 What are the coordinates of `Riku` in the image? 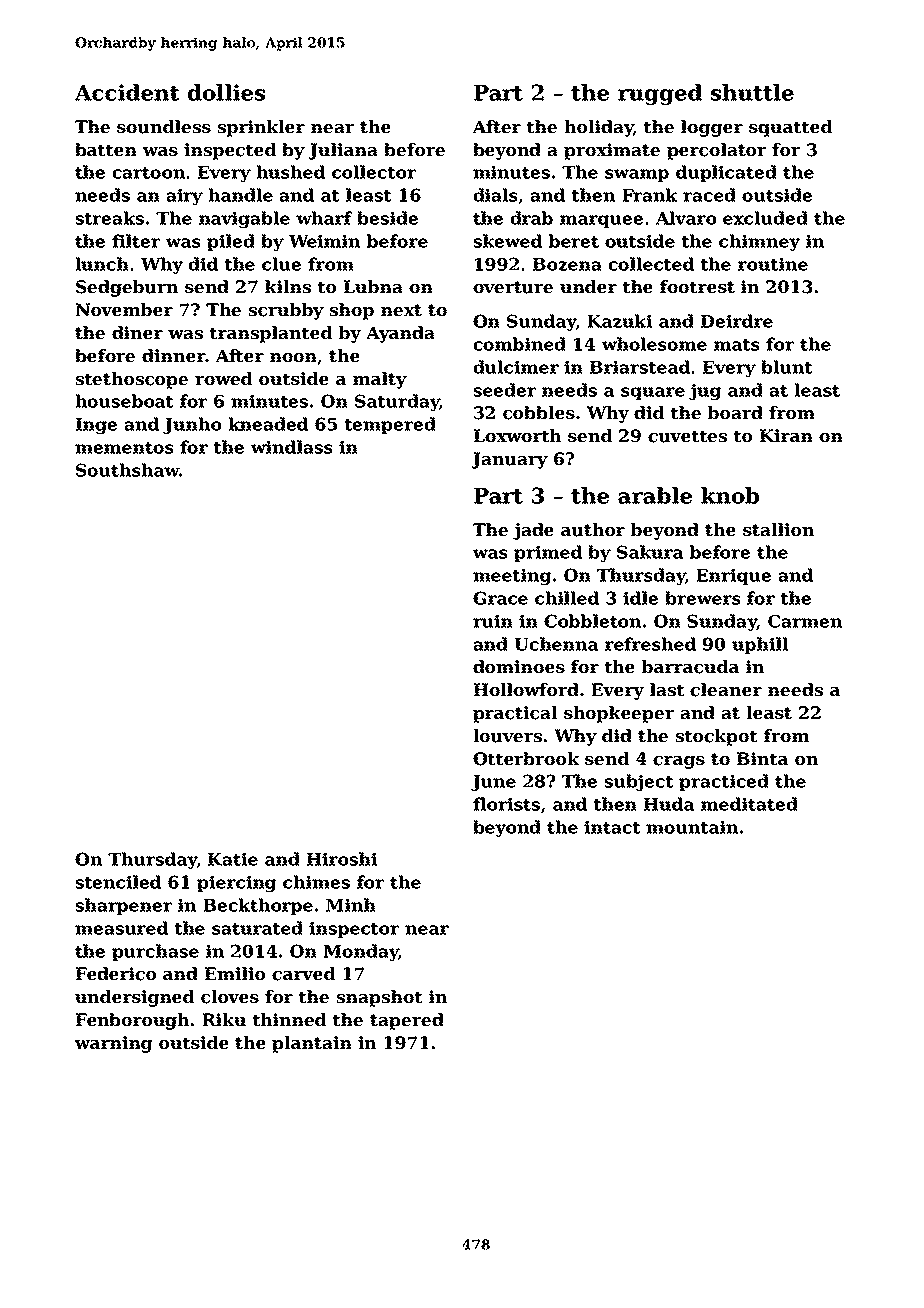 It's located at (224, 1020).
